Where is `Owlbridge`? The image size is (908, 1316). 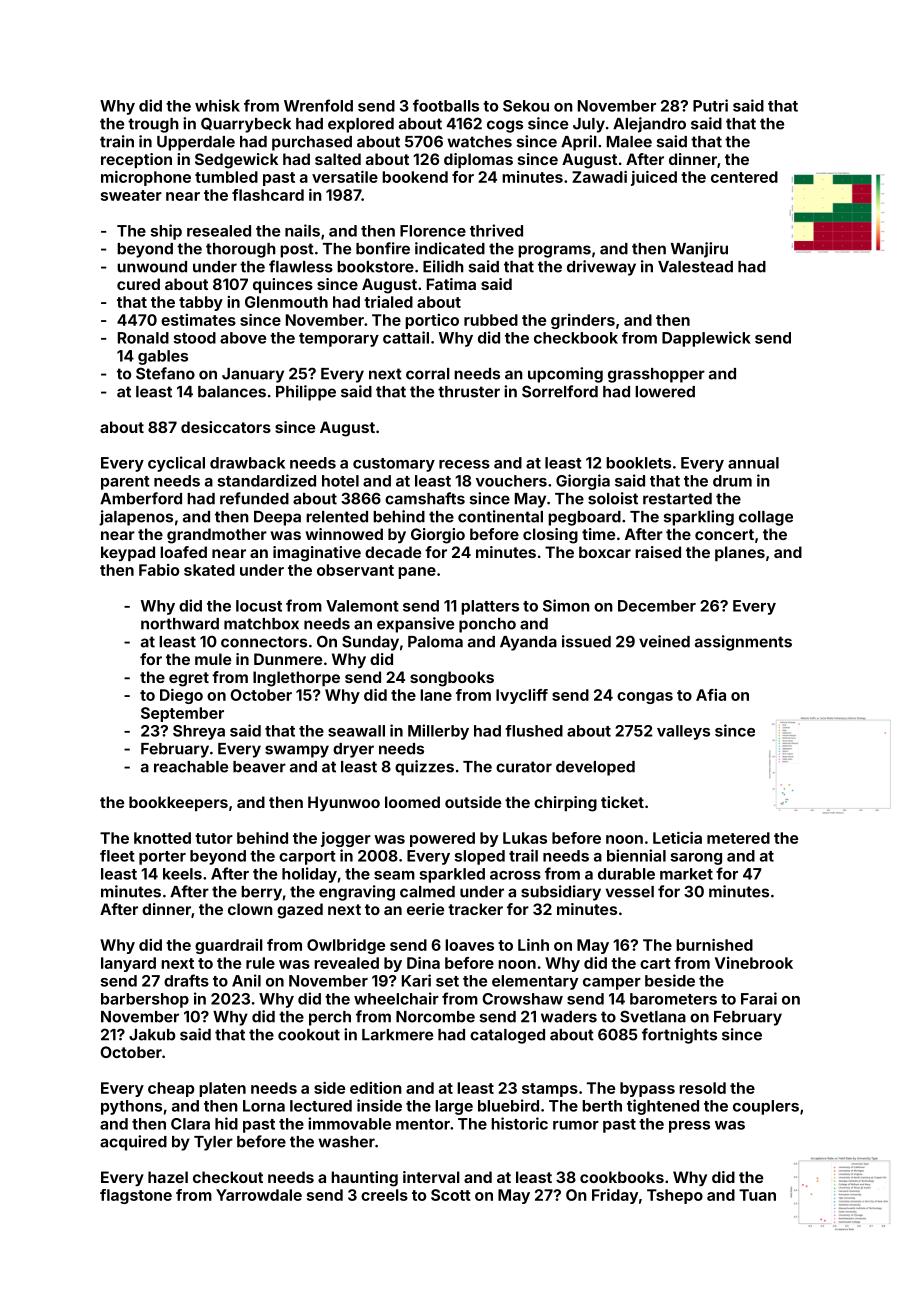 Owlbridge is located at coordinates (346, 946).
